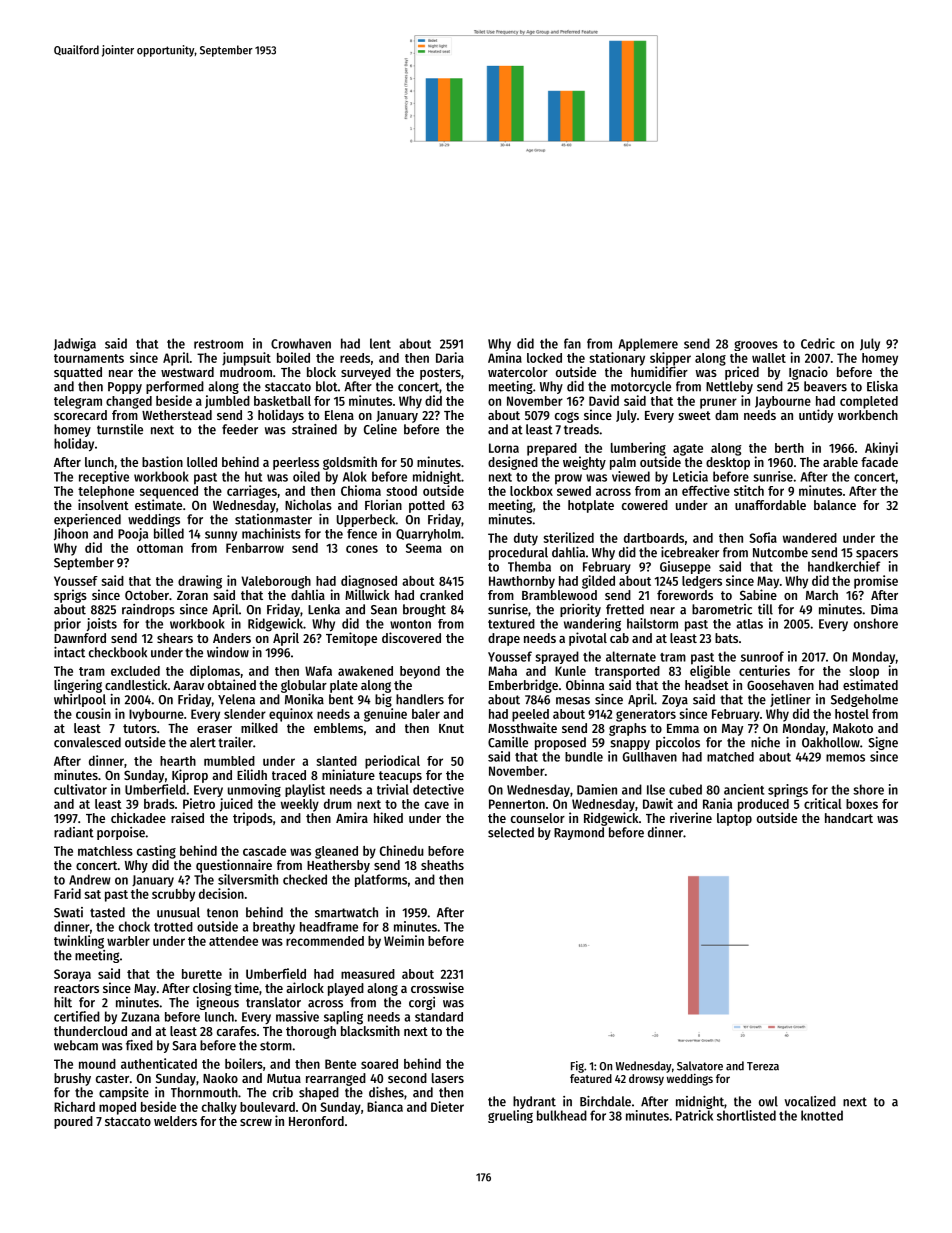  What do you see at coordinates (68, 912) in the screenshot?
I see `Swati` at bounding box center [68, 912].
